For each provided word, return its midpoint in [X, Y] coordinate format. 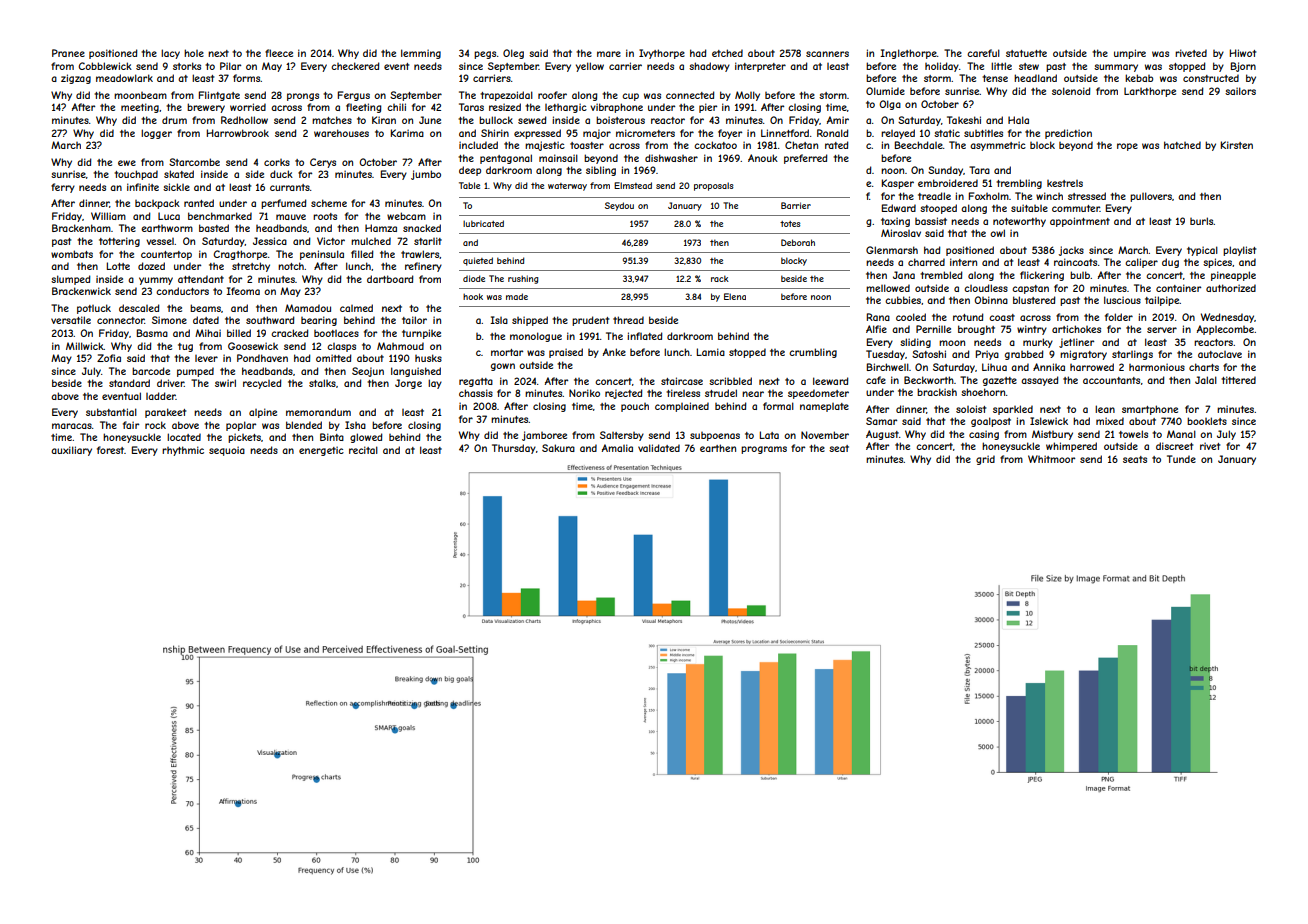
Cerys [323, 163]
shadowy [709, 67]
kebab [1139, 78]
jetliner [1076, 343]
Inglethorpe [908, 54]
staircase [682, 381]
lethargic [566, 108]
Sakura [558, 448]
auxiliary [71, 451]
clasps [341, 347]
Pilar [230, 66]
